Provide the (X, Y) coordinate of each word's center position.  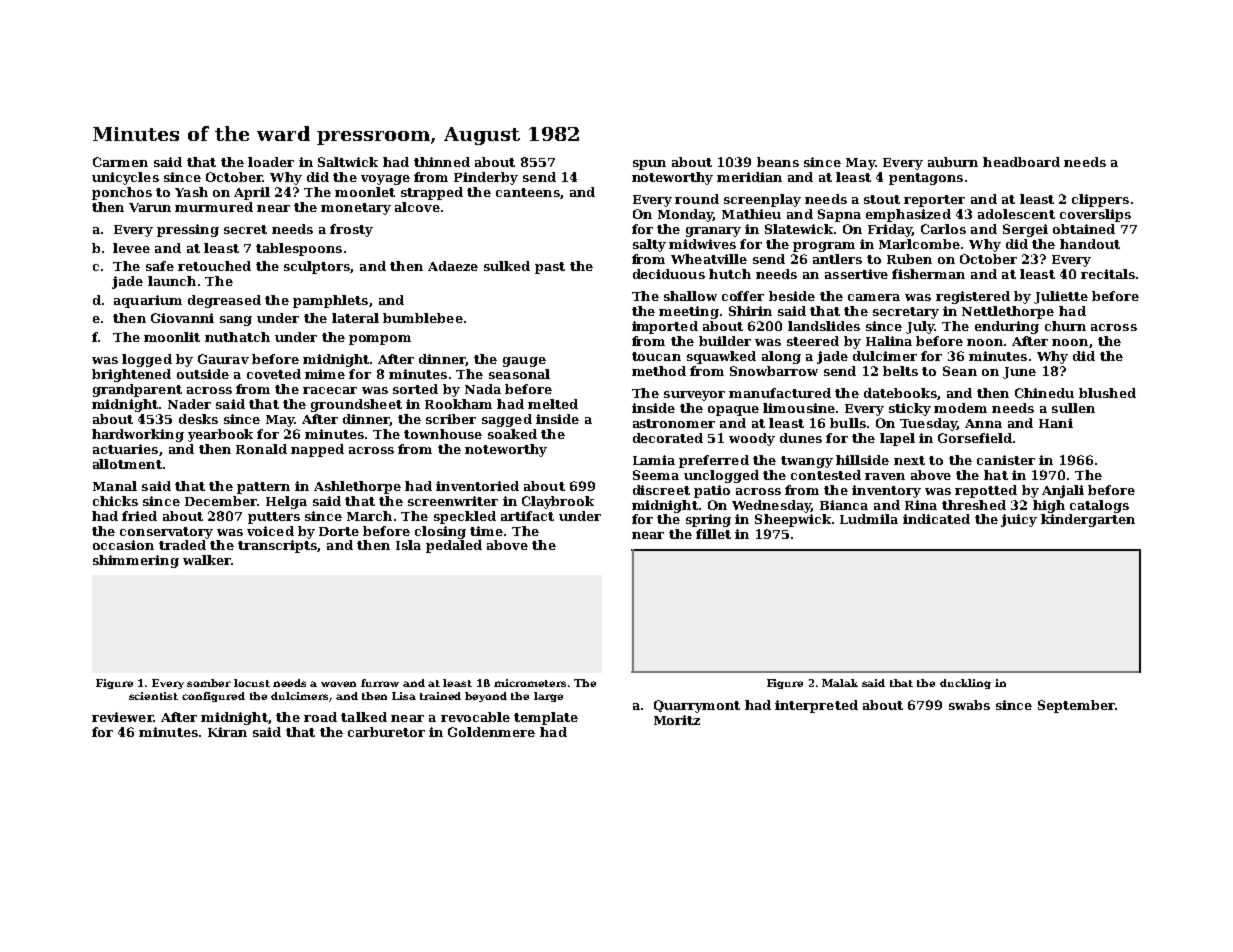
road (320, 717)
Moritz (677, 720)
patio (712, 491)
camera (874, 297)
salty (649, 245)
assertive (856, 274)
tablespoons (299, 249)
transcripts (277, 546)
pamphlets (330, 301)
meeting (689, 312)
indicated (936, 519)
